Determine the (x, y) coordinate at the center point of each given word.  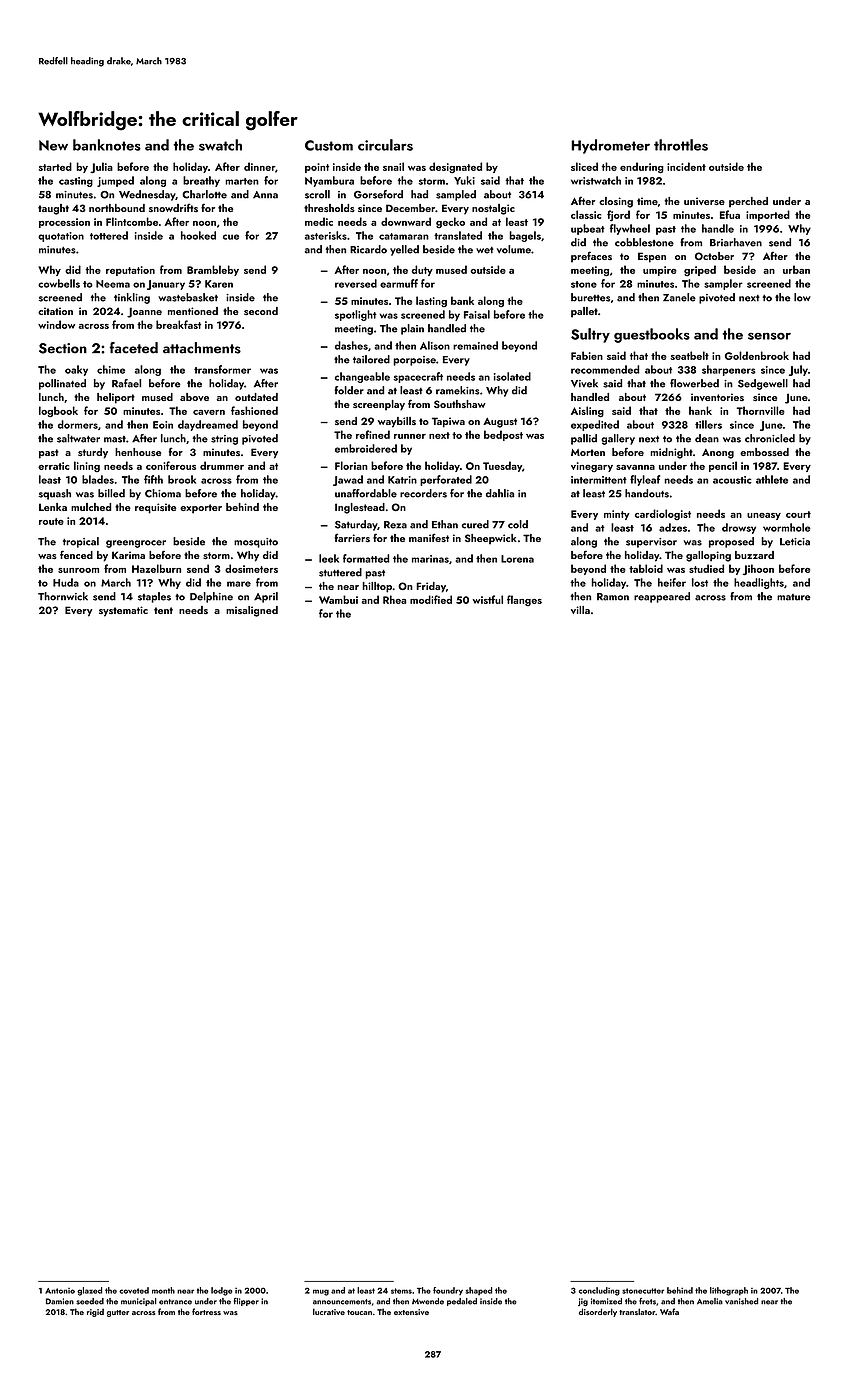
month (163, 1290)
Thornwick (63, 596)
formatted (366, 558)
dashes (351, 345)
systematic (123, 611)
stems (401, 1291)
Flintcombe (132, 221)
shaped (478, 1291)
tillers (708, 424)
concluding (599, 1291)
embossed (764, 452)
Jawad (348, 480)
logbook (58, 412)
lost (700, 582)
